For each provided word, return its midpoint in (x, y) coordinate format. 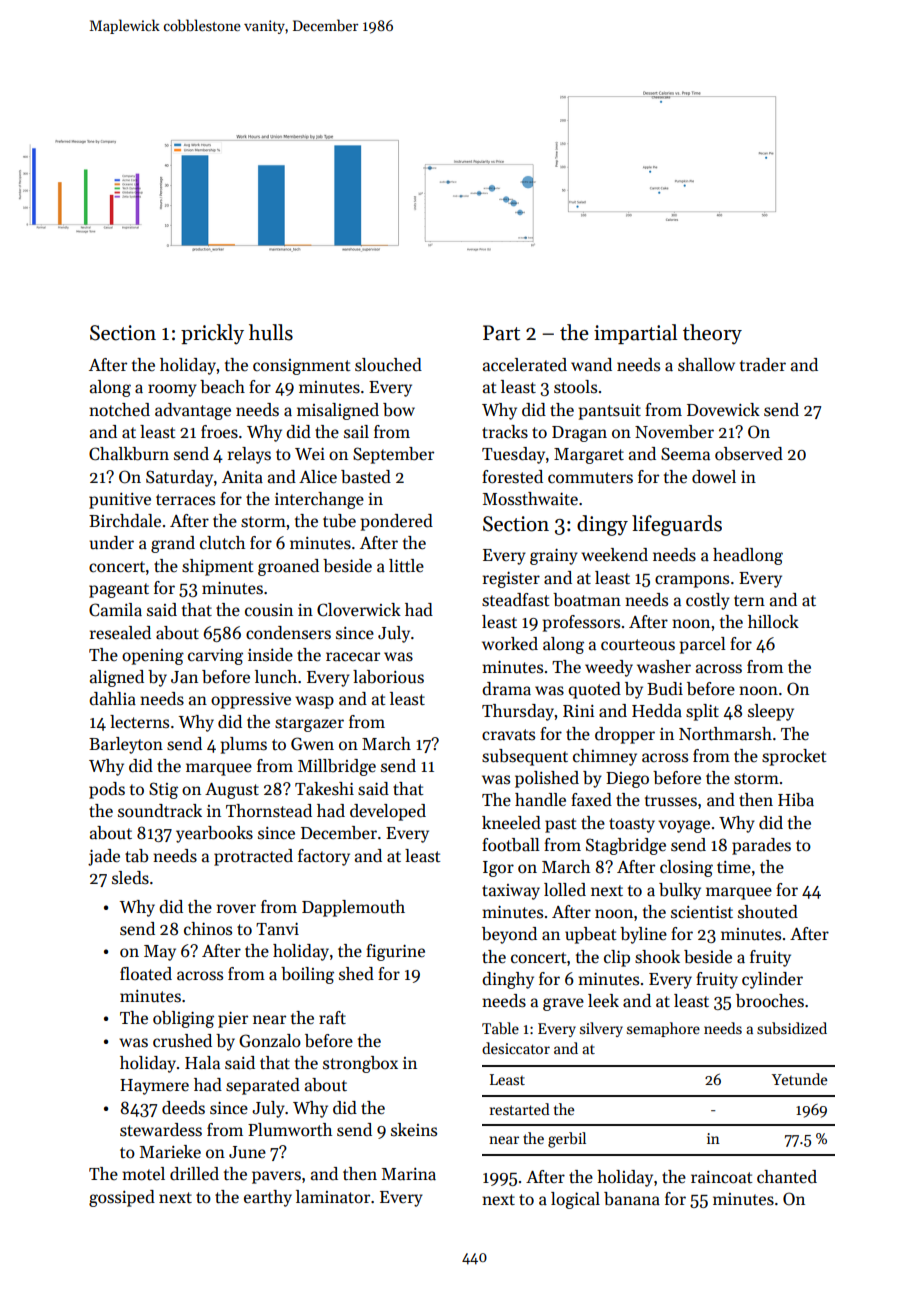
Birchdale (125, 521)
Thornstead (269, 811)
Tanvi (277, 929)
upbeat (590, 935)
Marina (409, 1174)
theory (712, 334)
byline (643, 935)
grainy (554, 557)
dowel (714, 477)
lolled (565, 890)
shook (657, 957)
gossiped (122, 1198)
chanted (787, 1177)
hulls (271, 332)
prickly (212, 334)
